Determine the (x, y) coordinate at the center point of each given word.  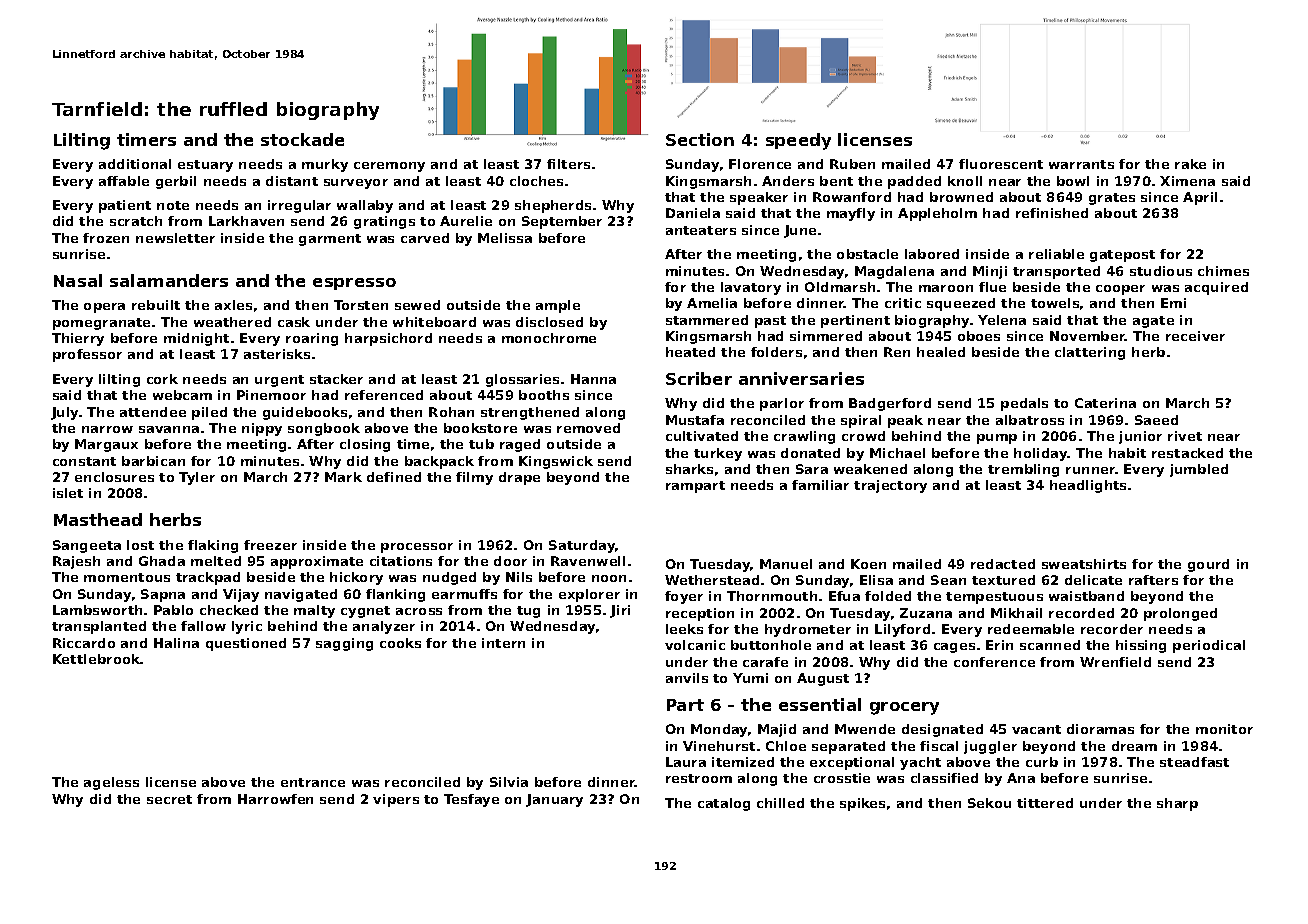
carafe (765, 662)
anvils (687, 678)
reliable (1056, 254)
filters (568, 164)
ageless (111, 783)
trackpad (208, 578)
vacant (1036, 729)
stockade (302, 139)
